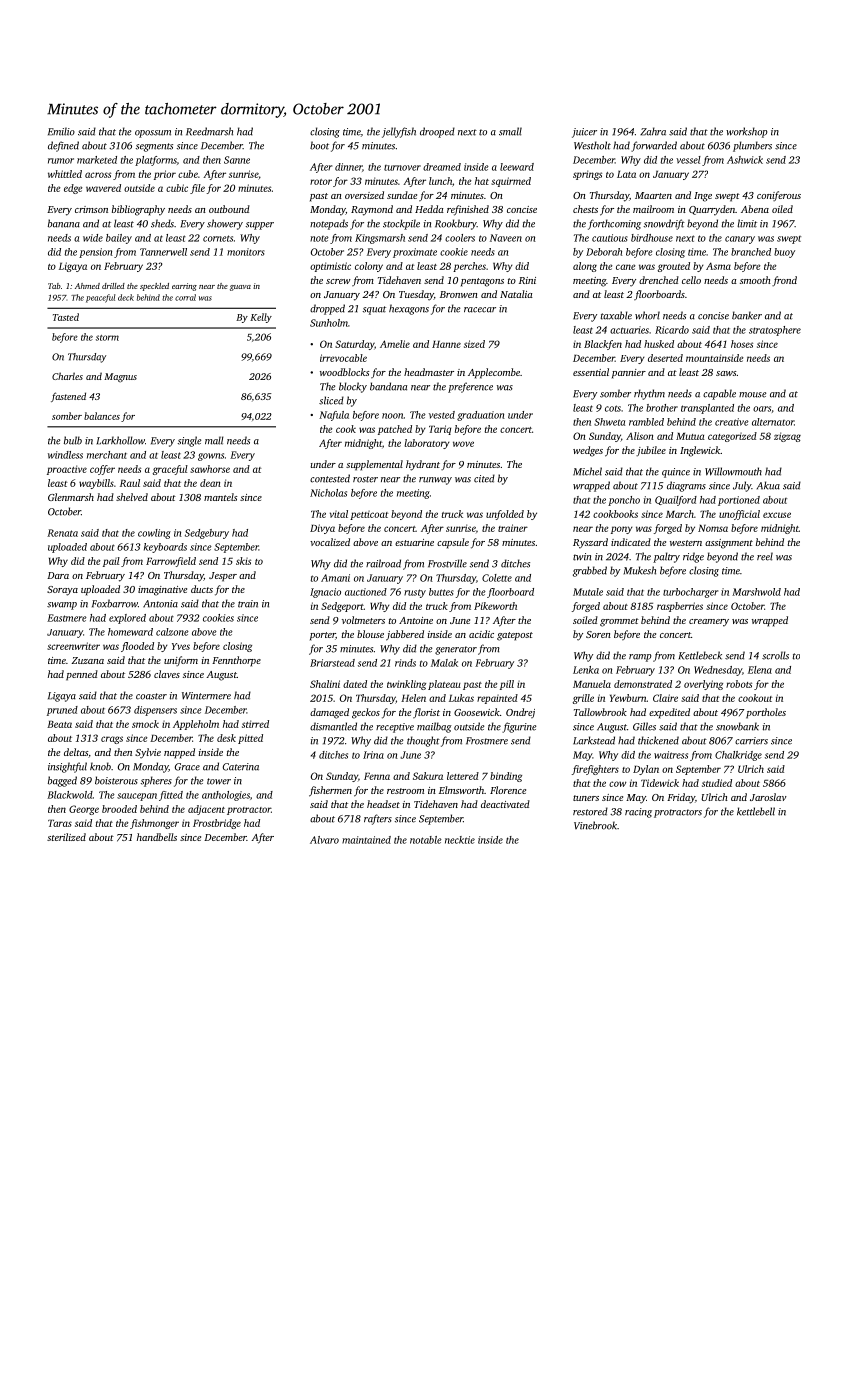 This screenshot has width=849, height=1400. What do you see at coordinates (62, 606) in the screenshot?
I see `swamp` at bounding box center [62, 606].
